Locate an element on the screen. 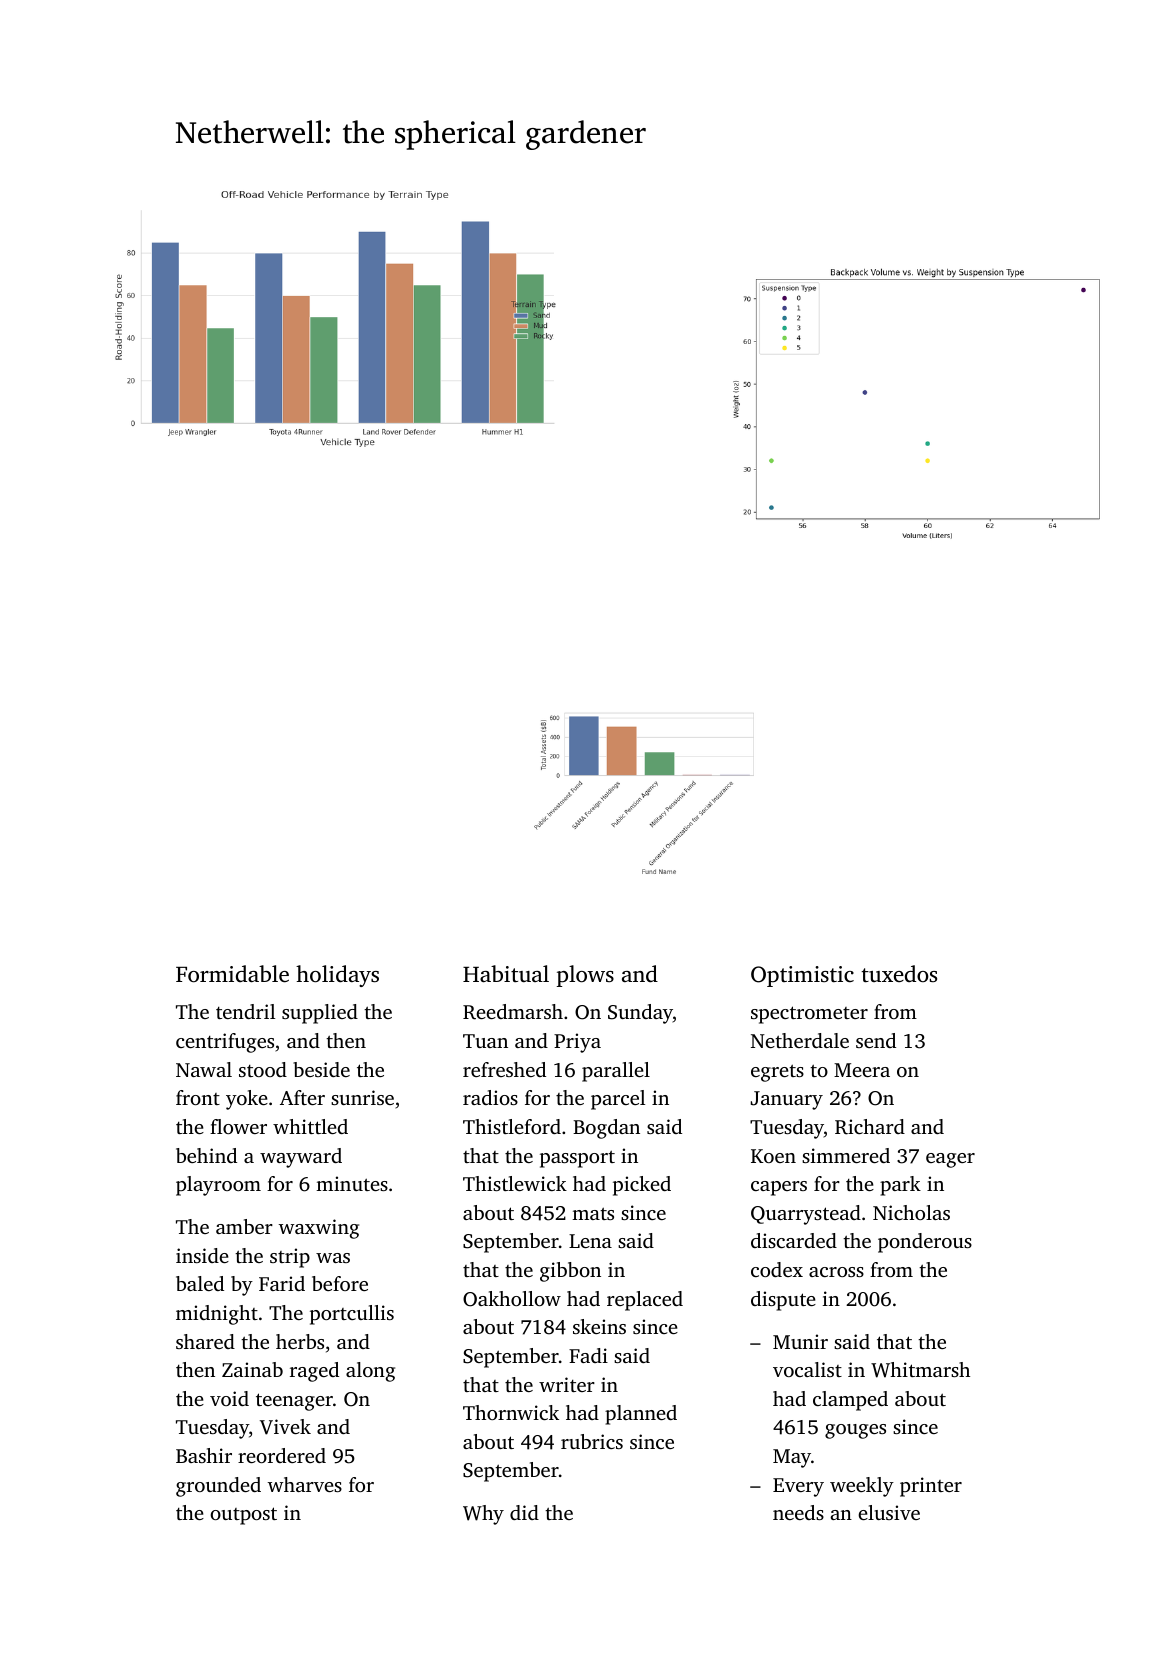 The width and height of the screenshot is (1154, 1671). plows is located at coordinates (585, 976).
